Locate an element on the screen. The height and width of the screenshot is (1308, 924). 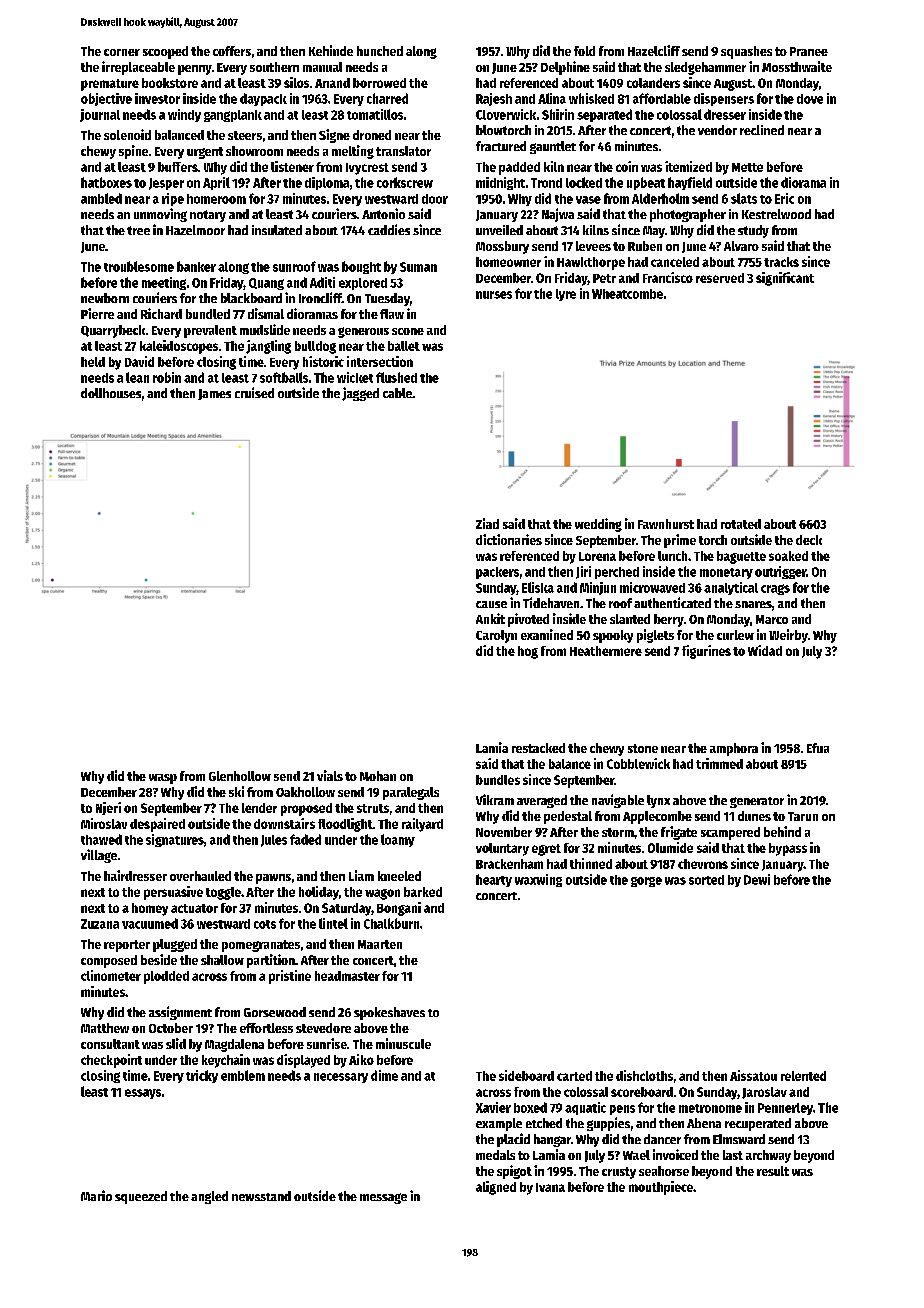
cruised is located at coordinates (254, 392).
